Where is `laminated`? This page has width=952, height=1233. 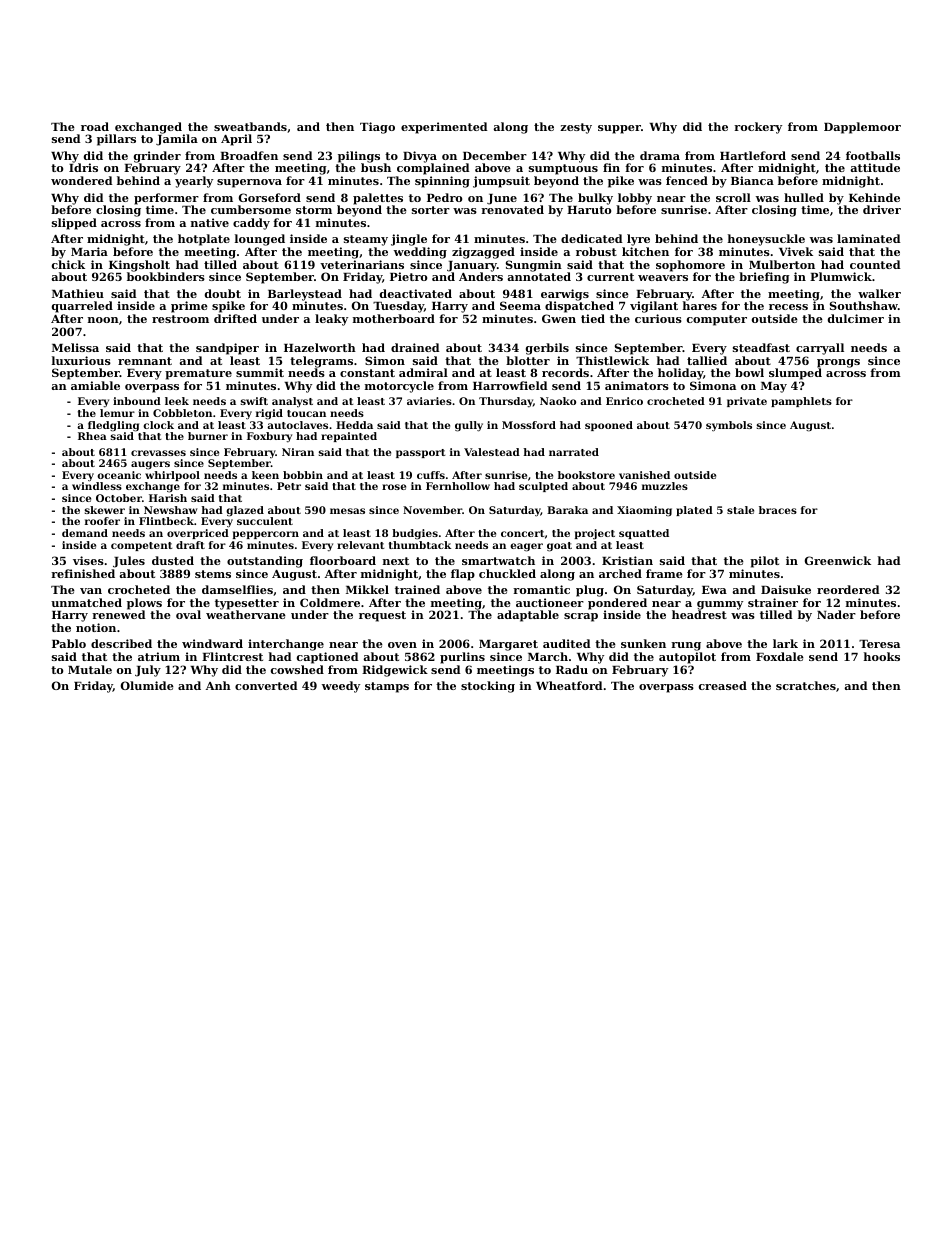 laminated is located at coordinates (869, 238).
